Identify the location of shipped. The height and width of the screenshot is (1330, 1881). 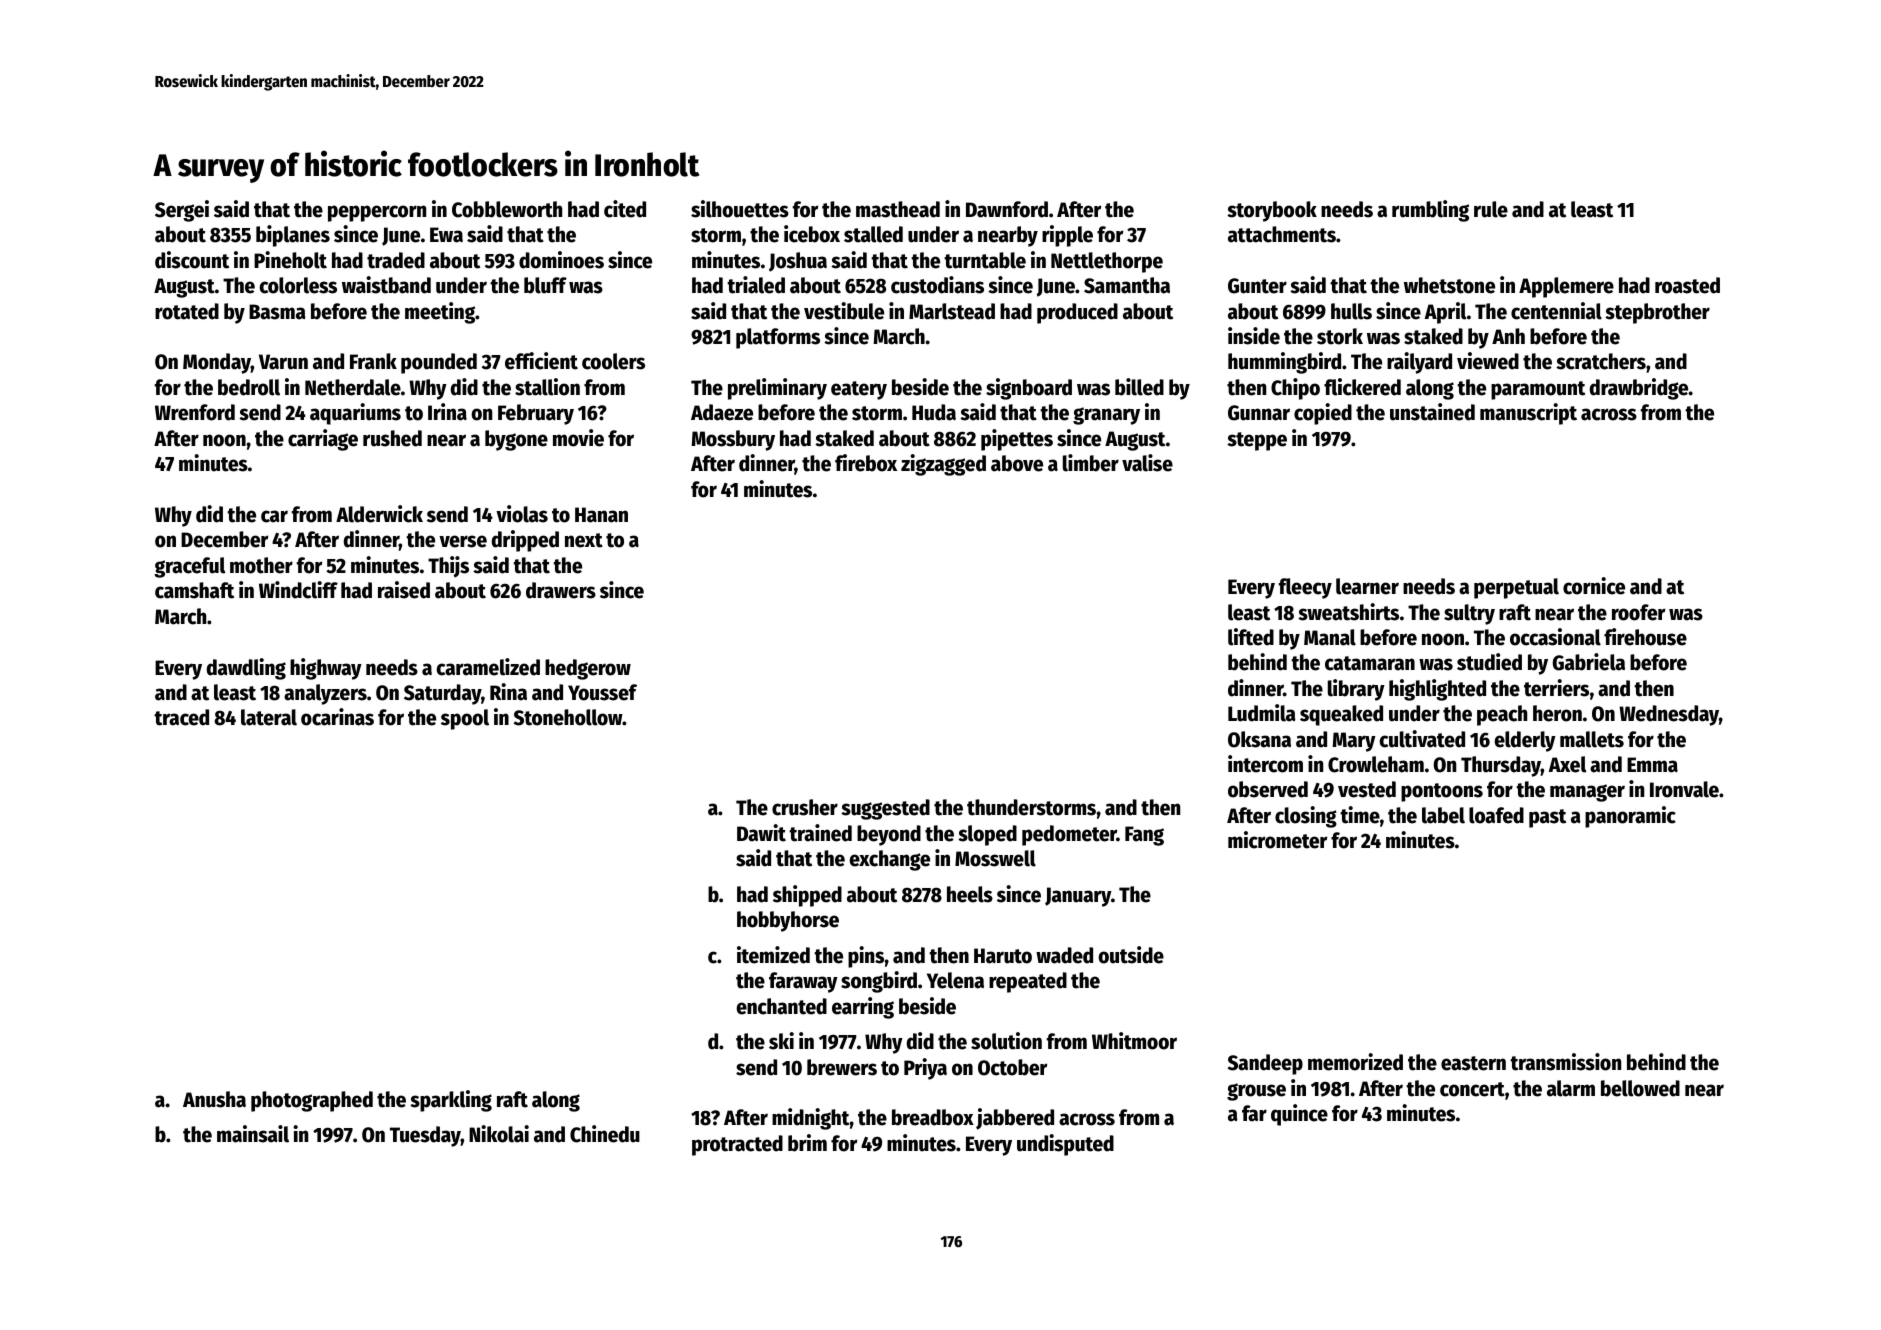
(807, 896).
